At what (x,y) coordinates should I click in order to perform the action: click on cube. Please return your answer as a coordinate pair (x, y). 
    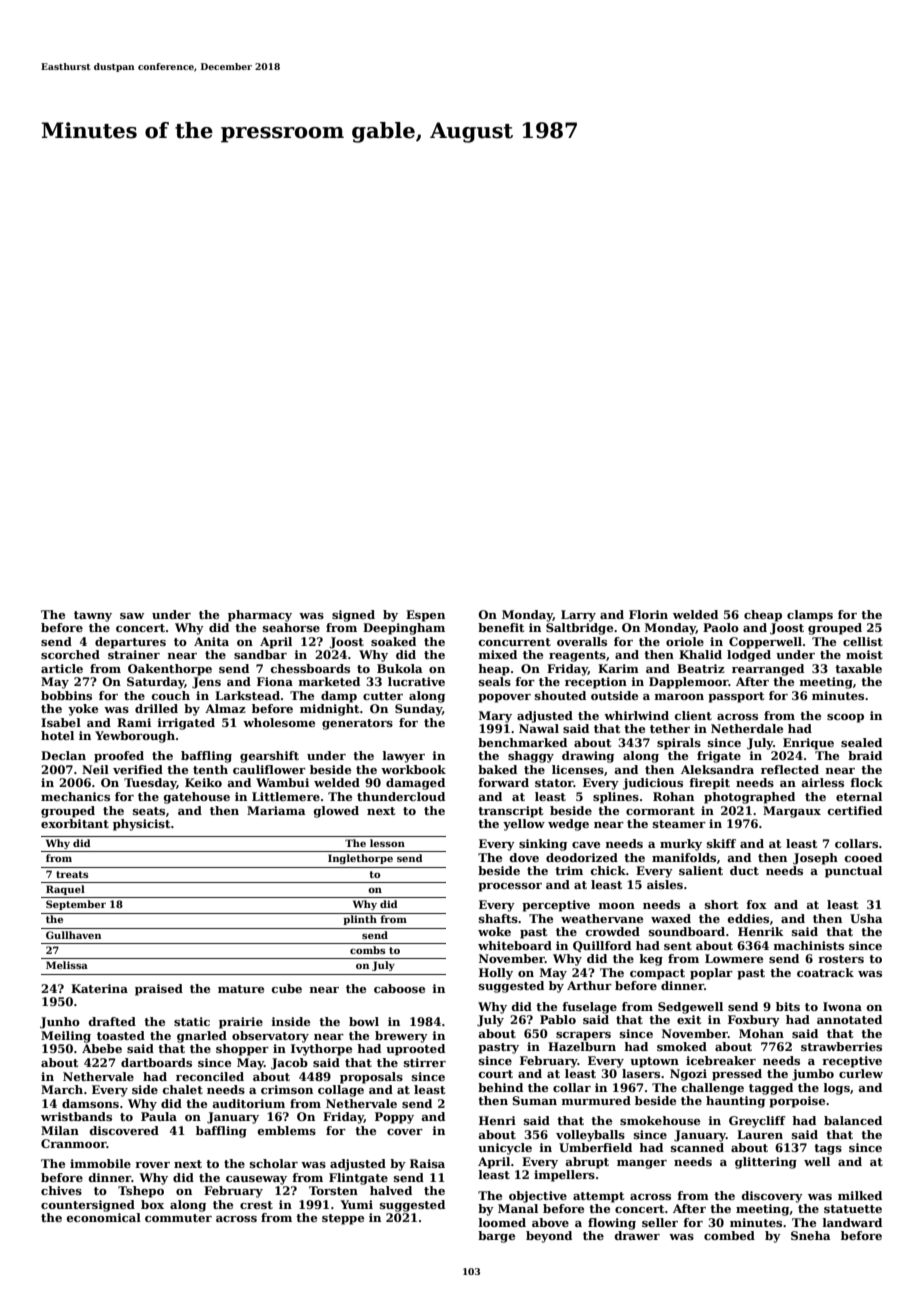
    Looking at the image, I should click on (287, 988).
